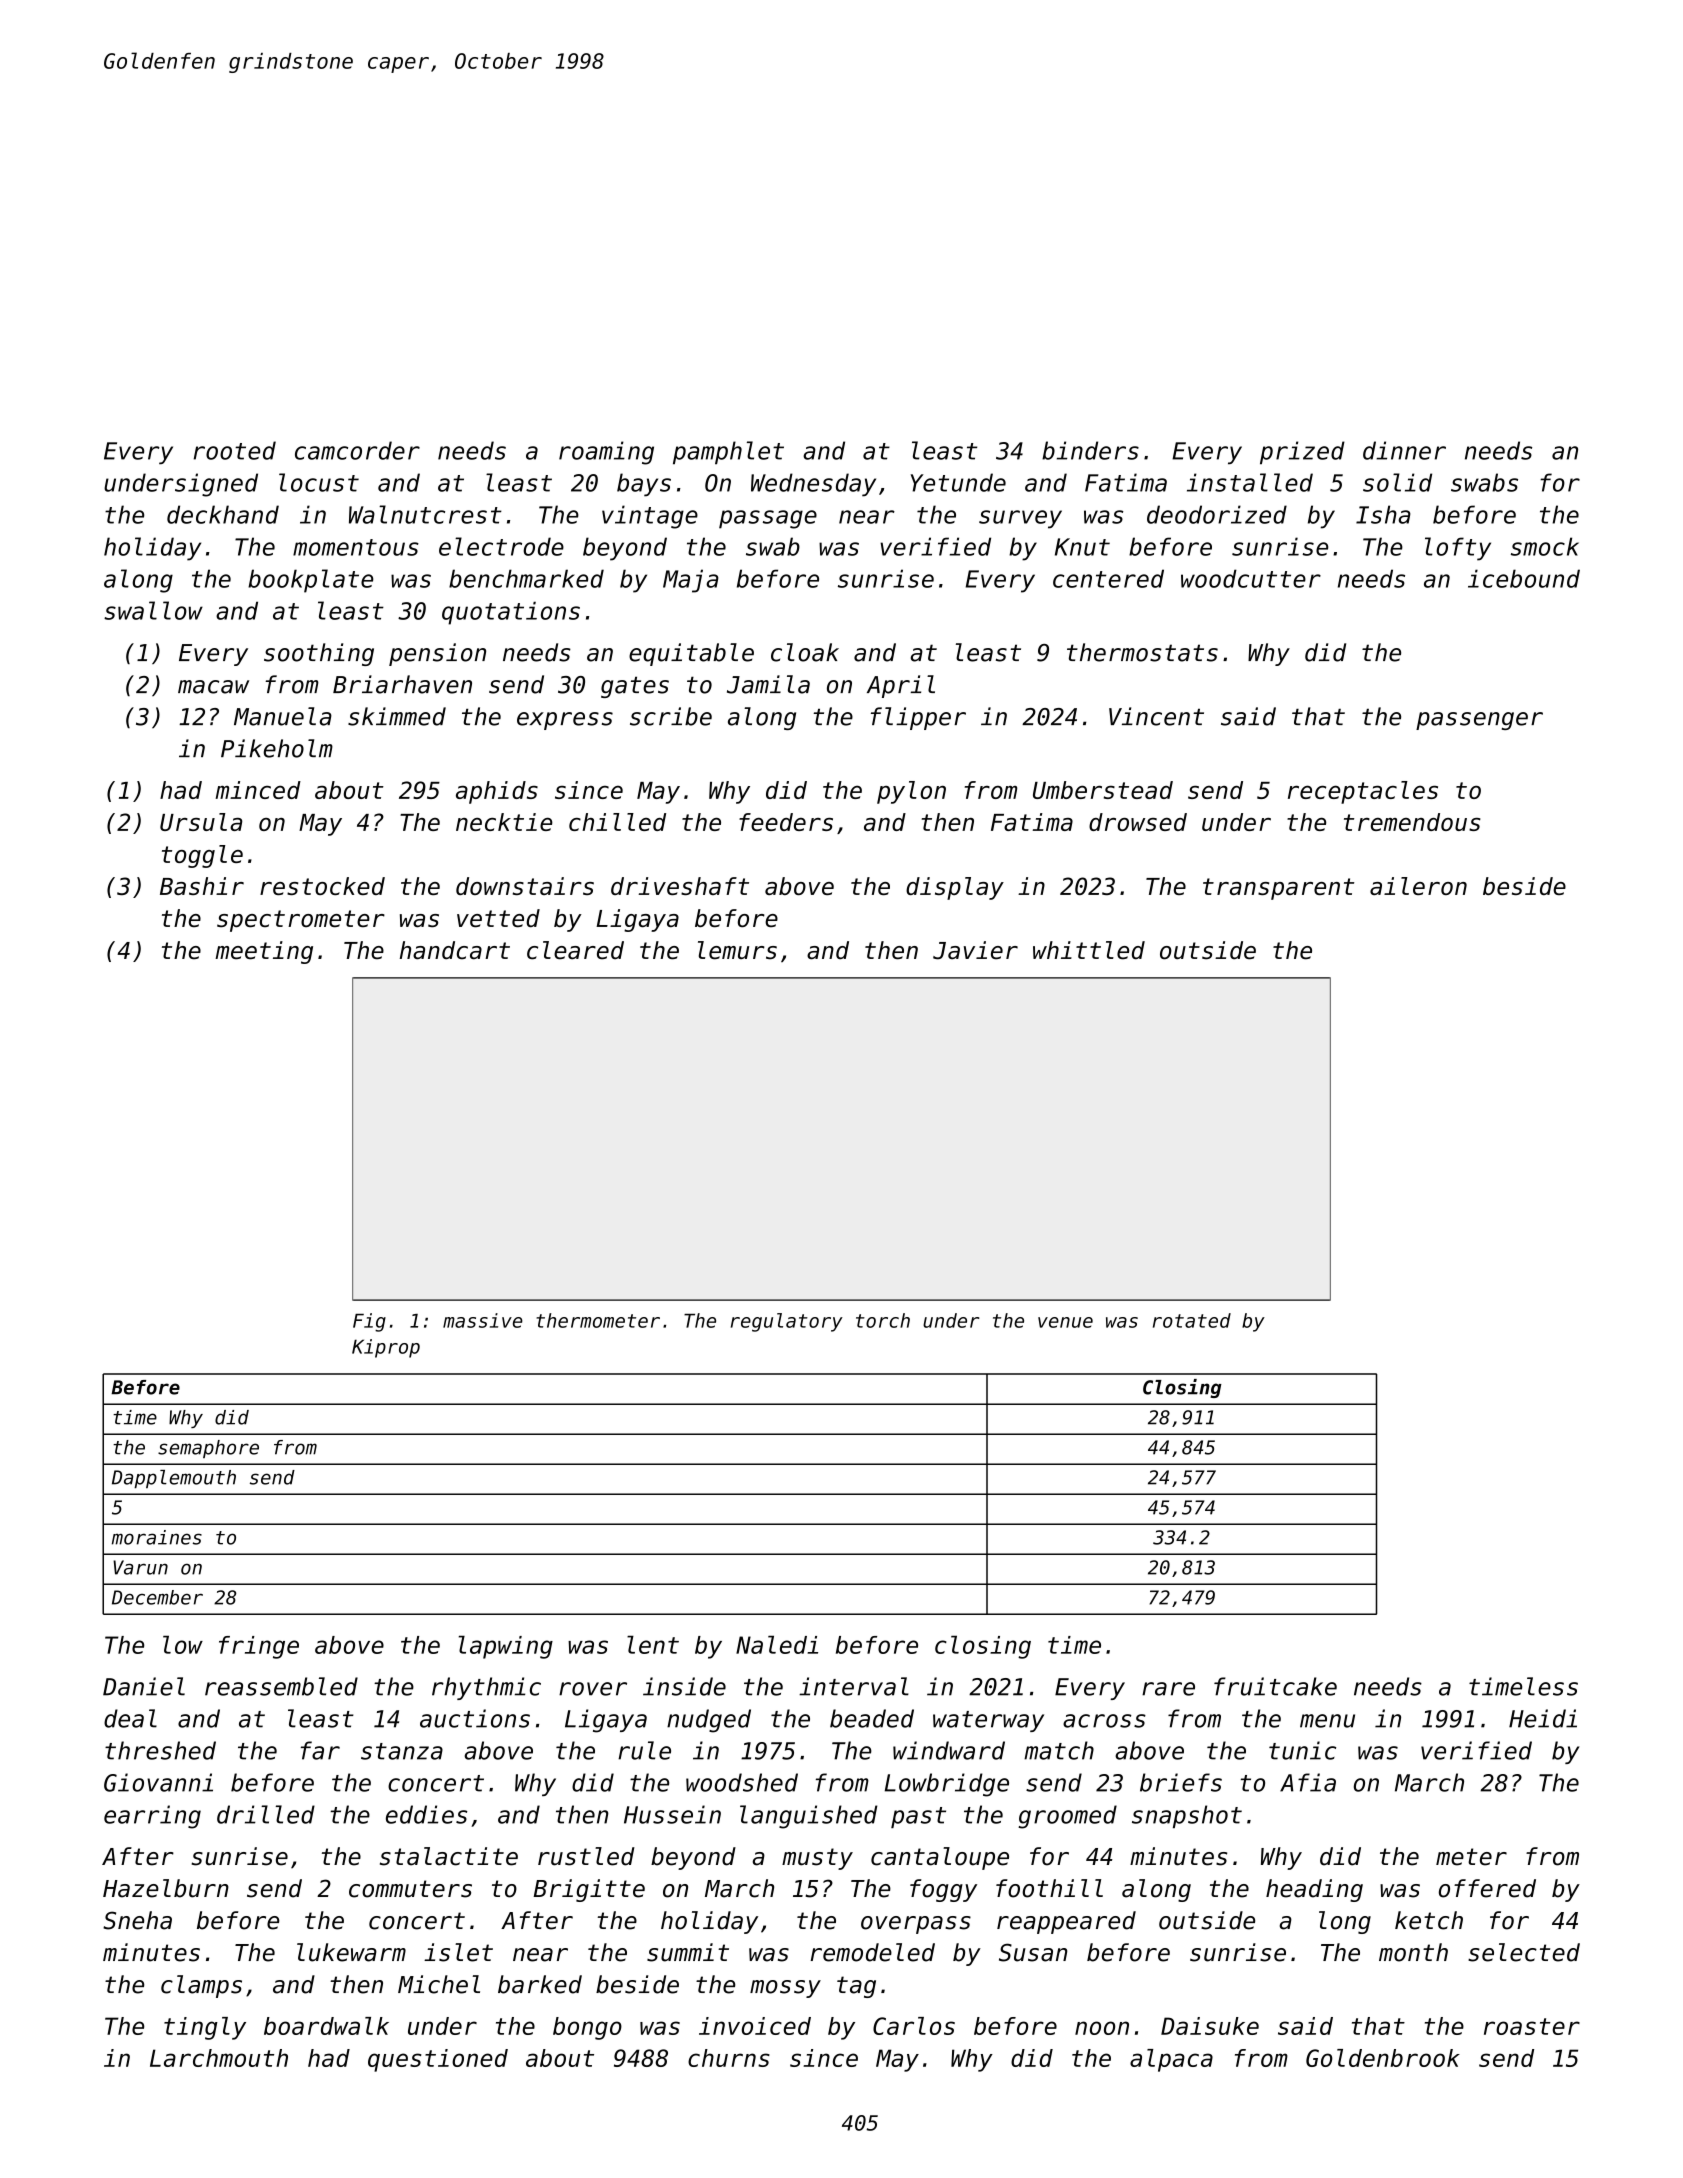 Image resolution: width=1683 pixels, height=2178 pixels. I want to click on fruitcake, so click(1275, 1686).
